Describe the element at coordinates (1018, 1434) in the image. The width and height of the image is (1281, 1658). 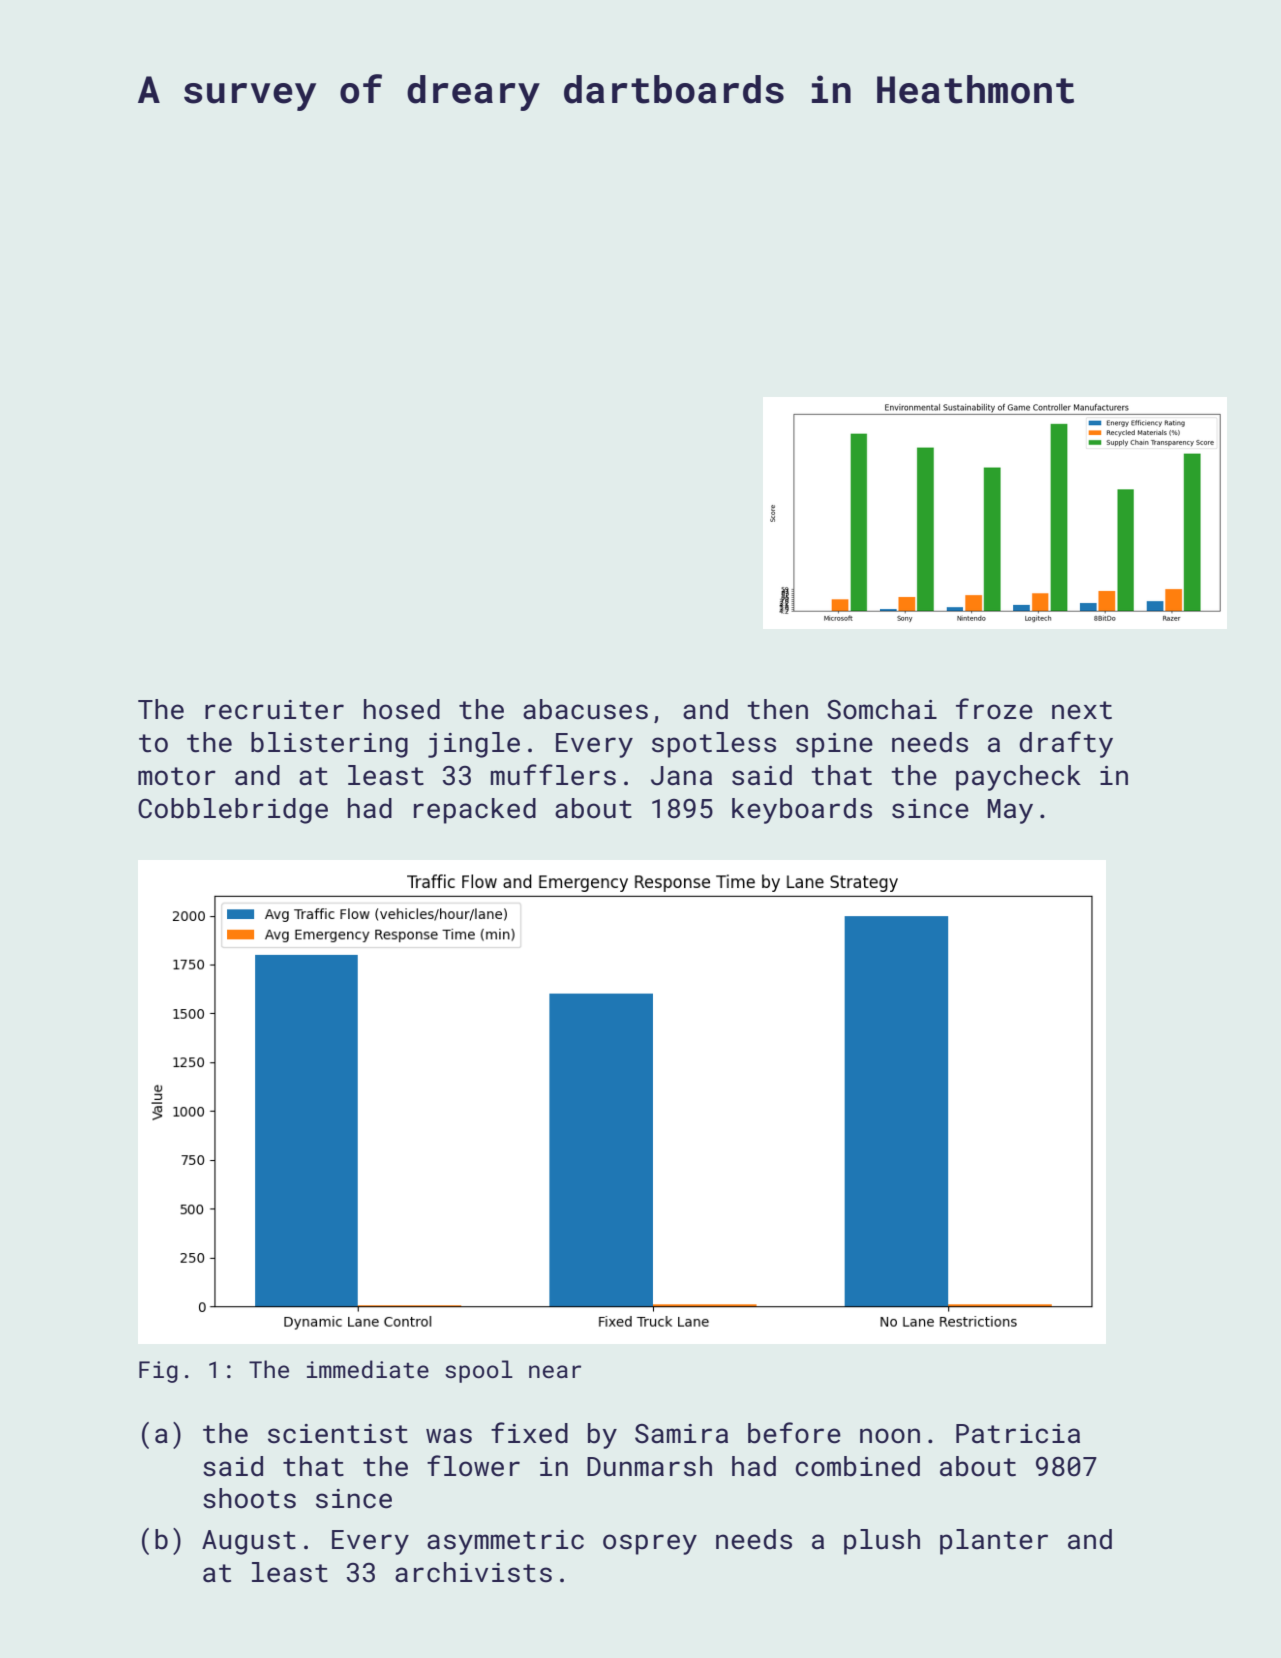
I see `Patricia` at that location.
